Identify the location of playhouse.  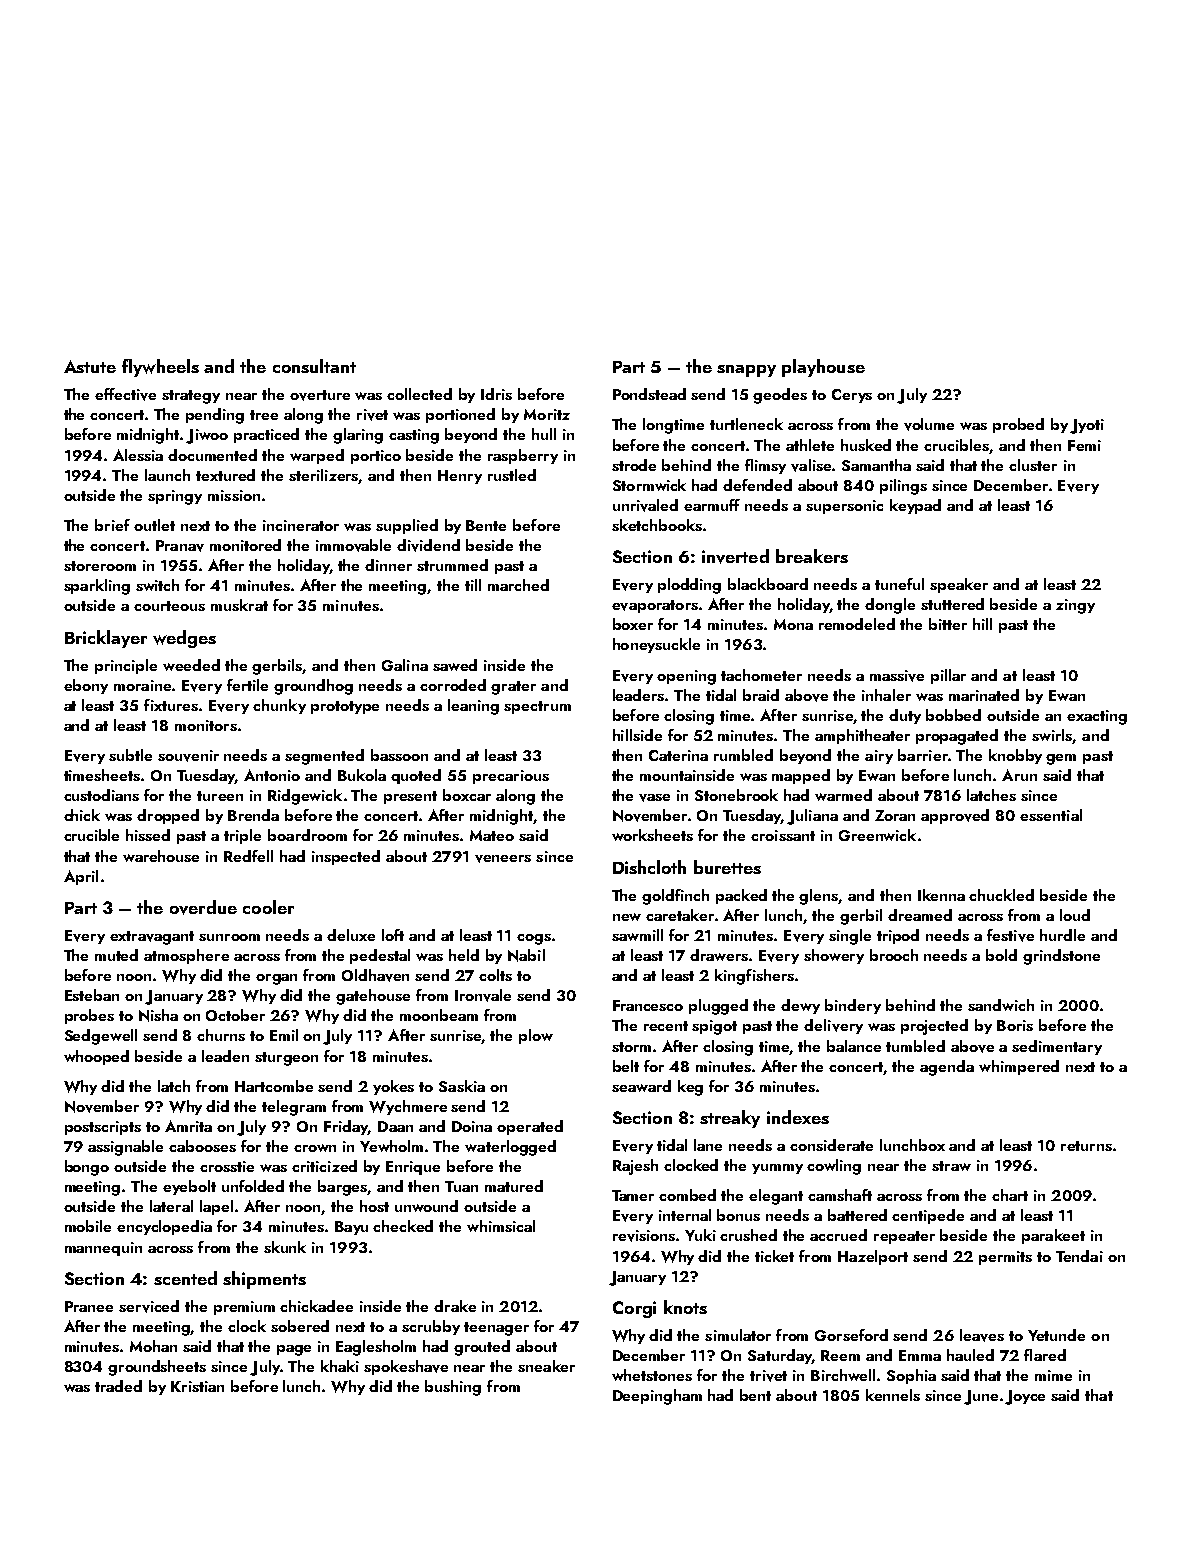
(823, 368).
